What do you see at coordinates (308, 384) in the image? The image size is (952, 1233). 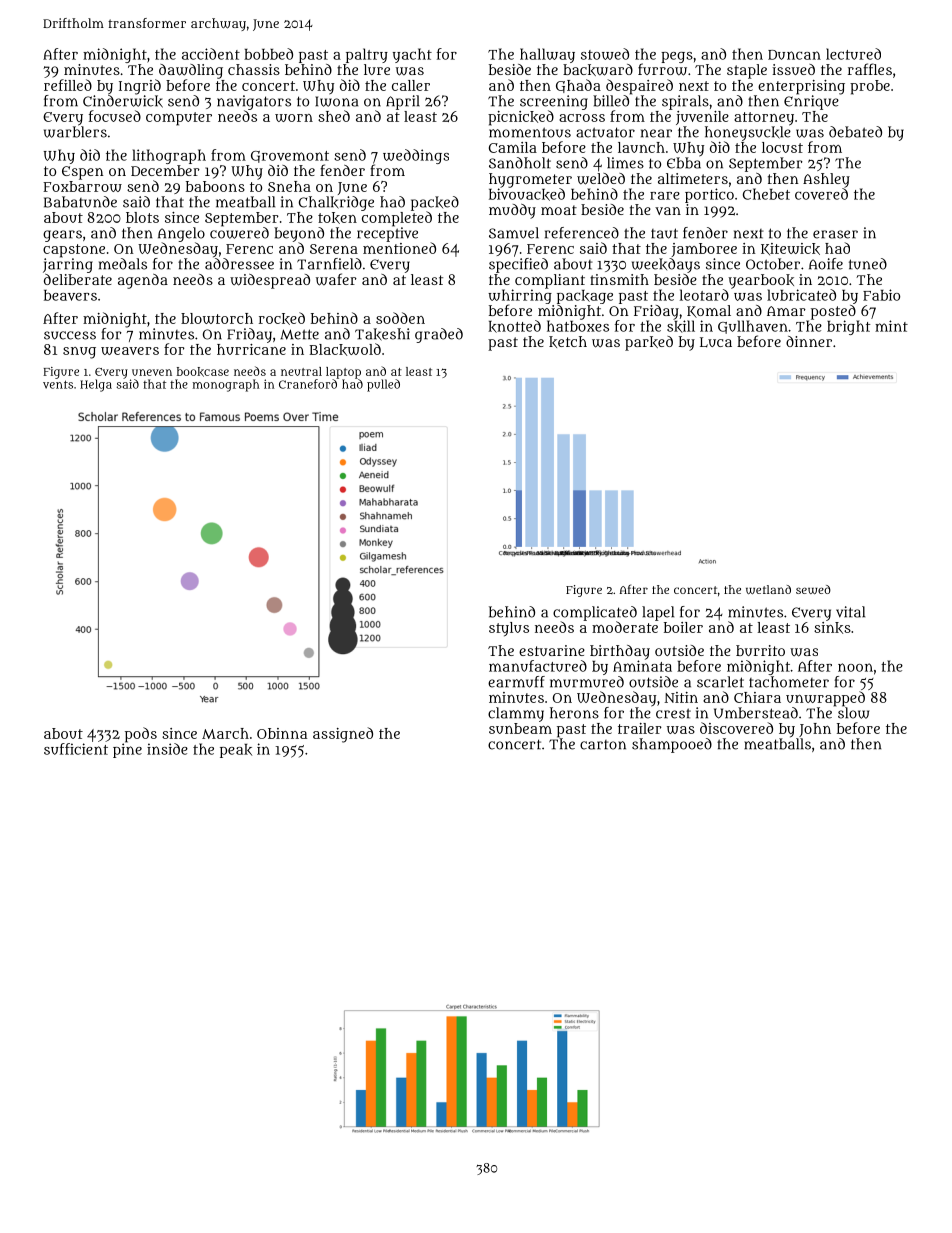 I see `Craneford` at bounding box center [308, 384].
